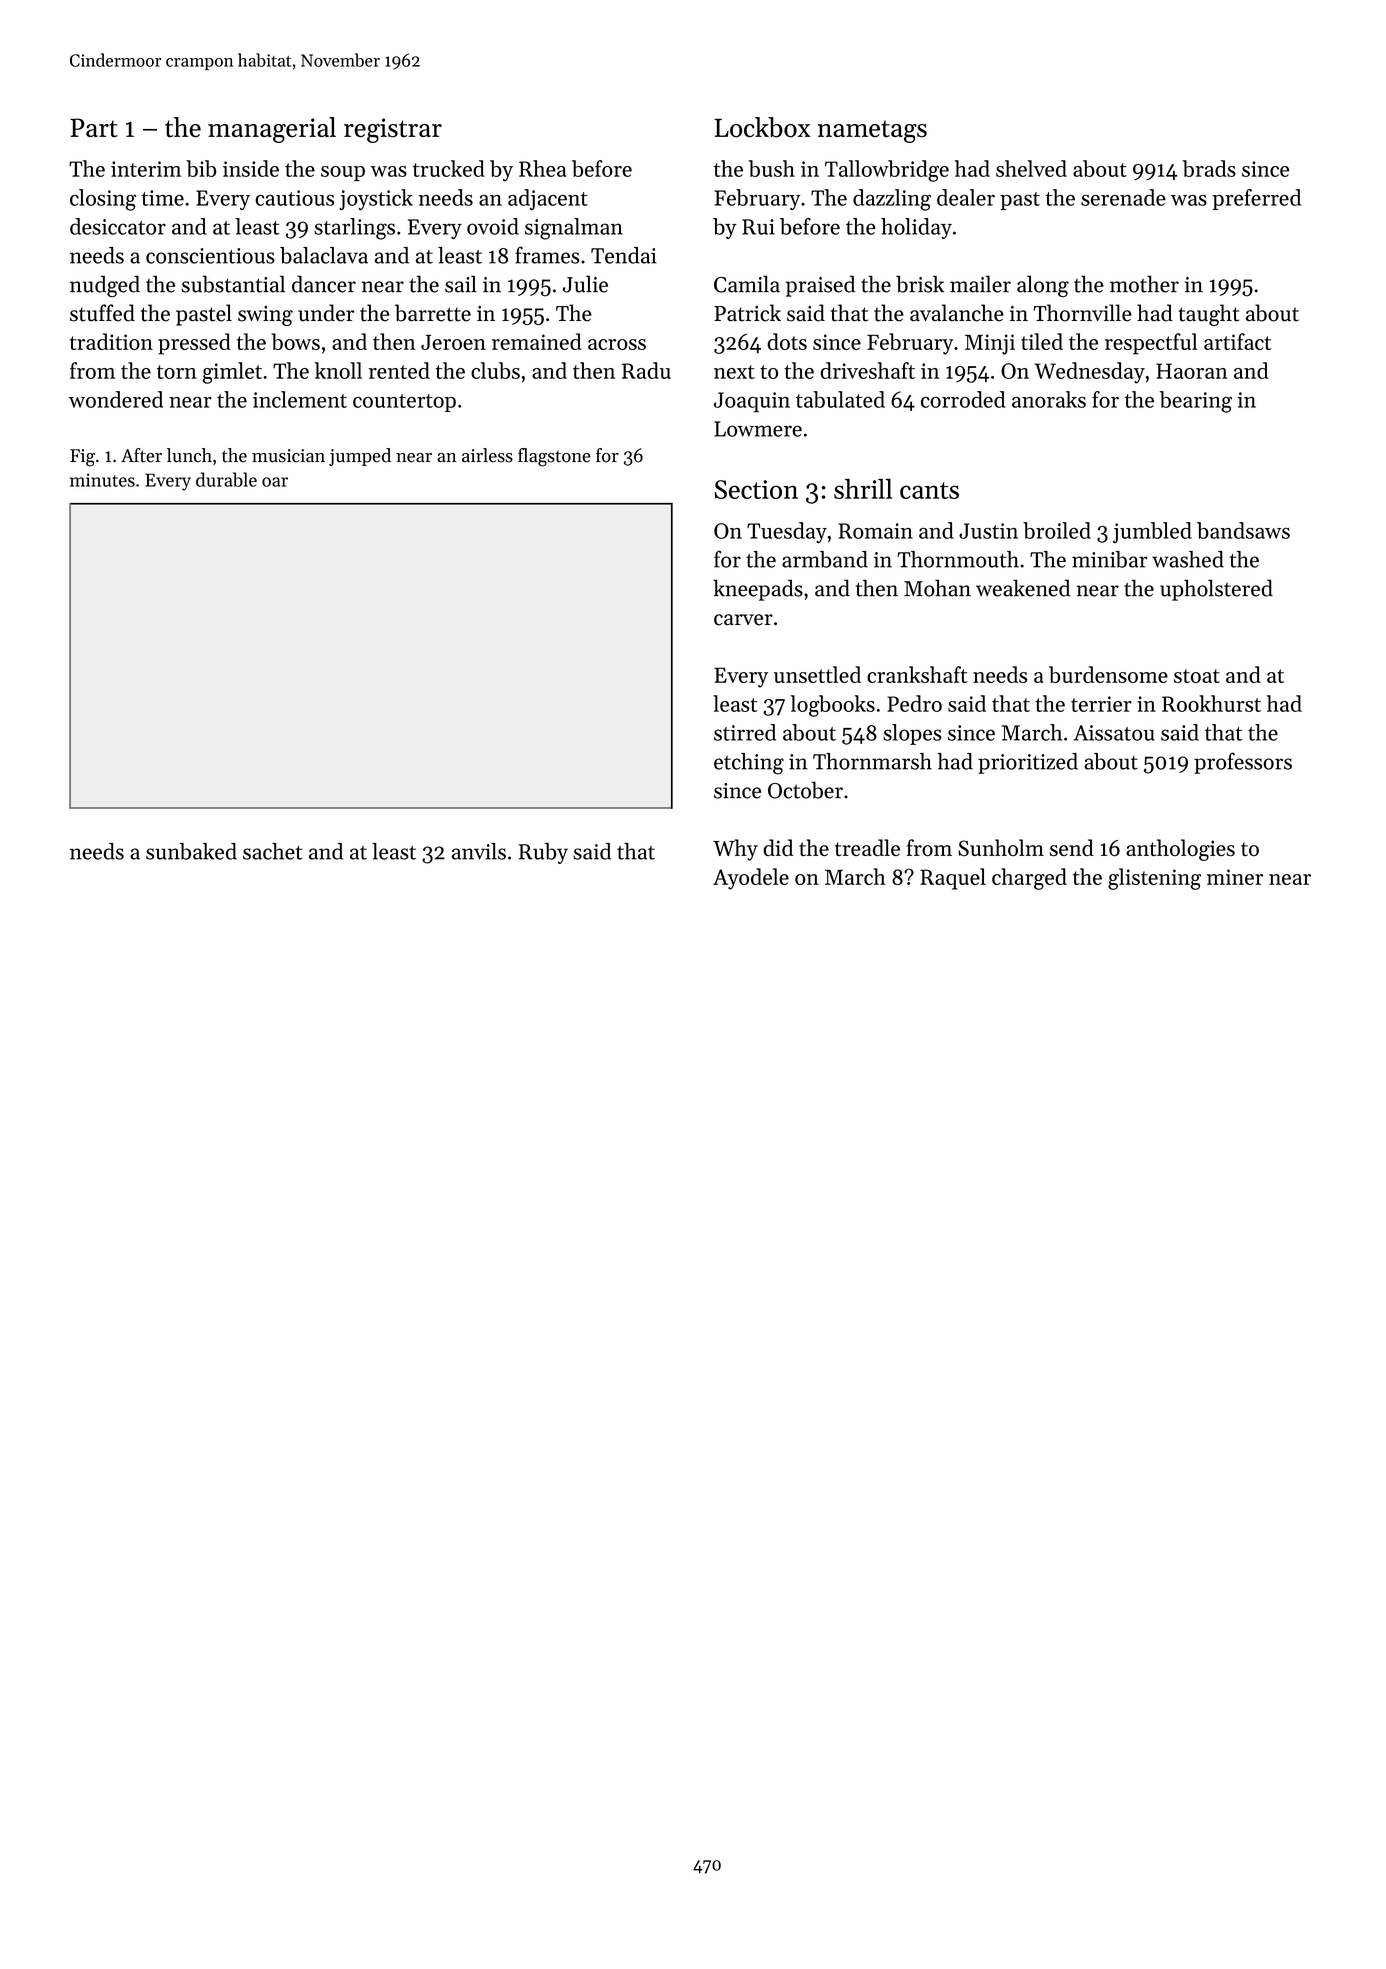 The height and width of the screenshot is (1969, 1386). I want to click on Lowmere, so click(758, 429).
